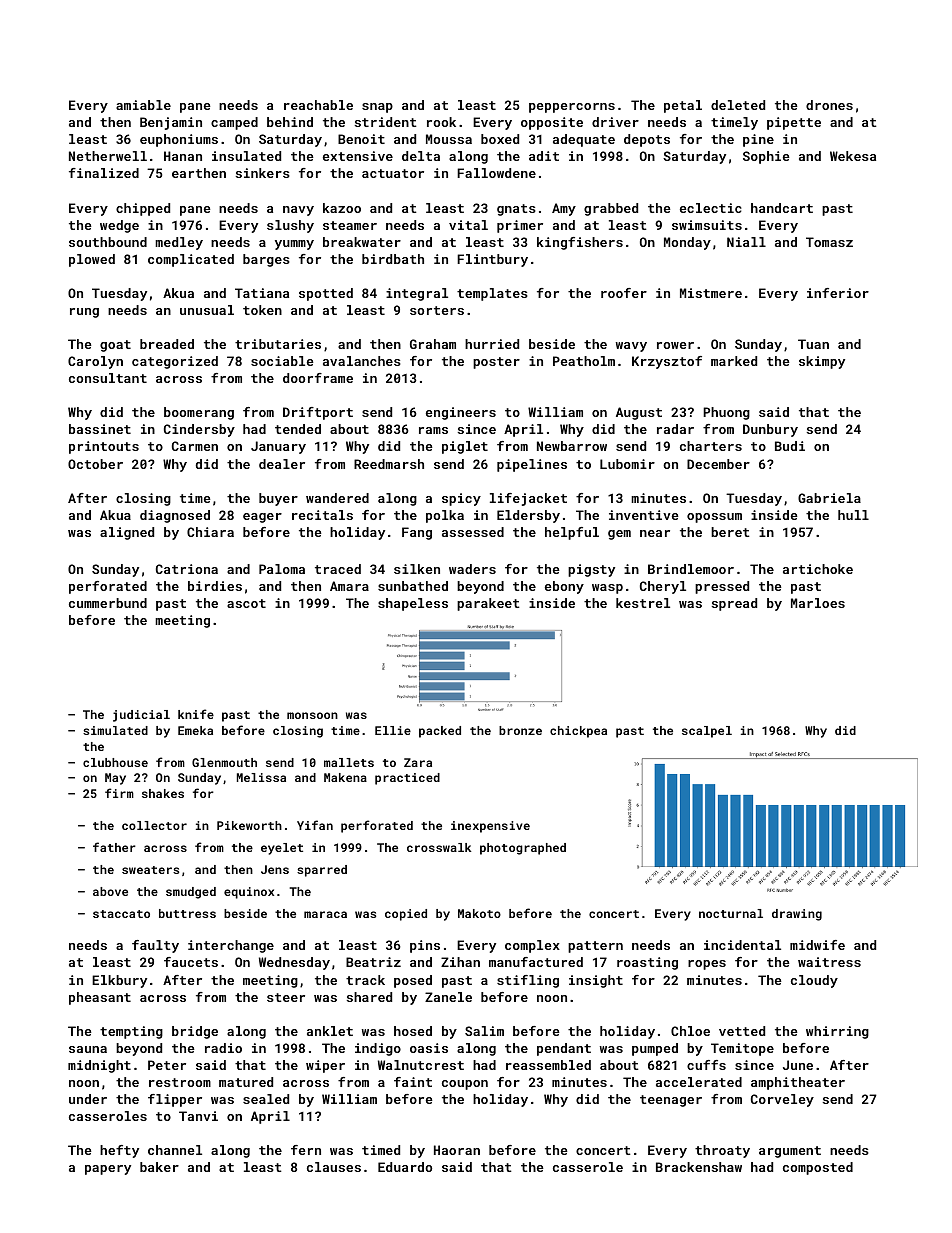  Describe the element at coordinates (797, 915) in the screenshot. I see `drawing` at that location.
